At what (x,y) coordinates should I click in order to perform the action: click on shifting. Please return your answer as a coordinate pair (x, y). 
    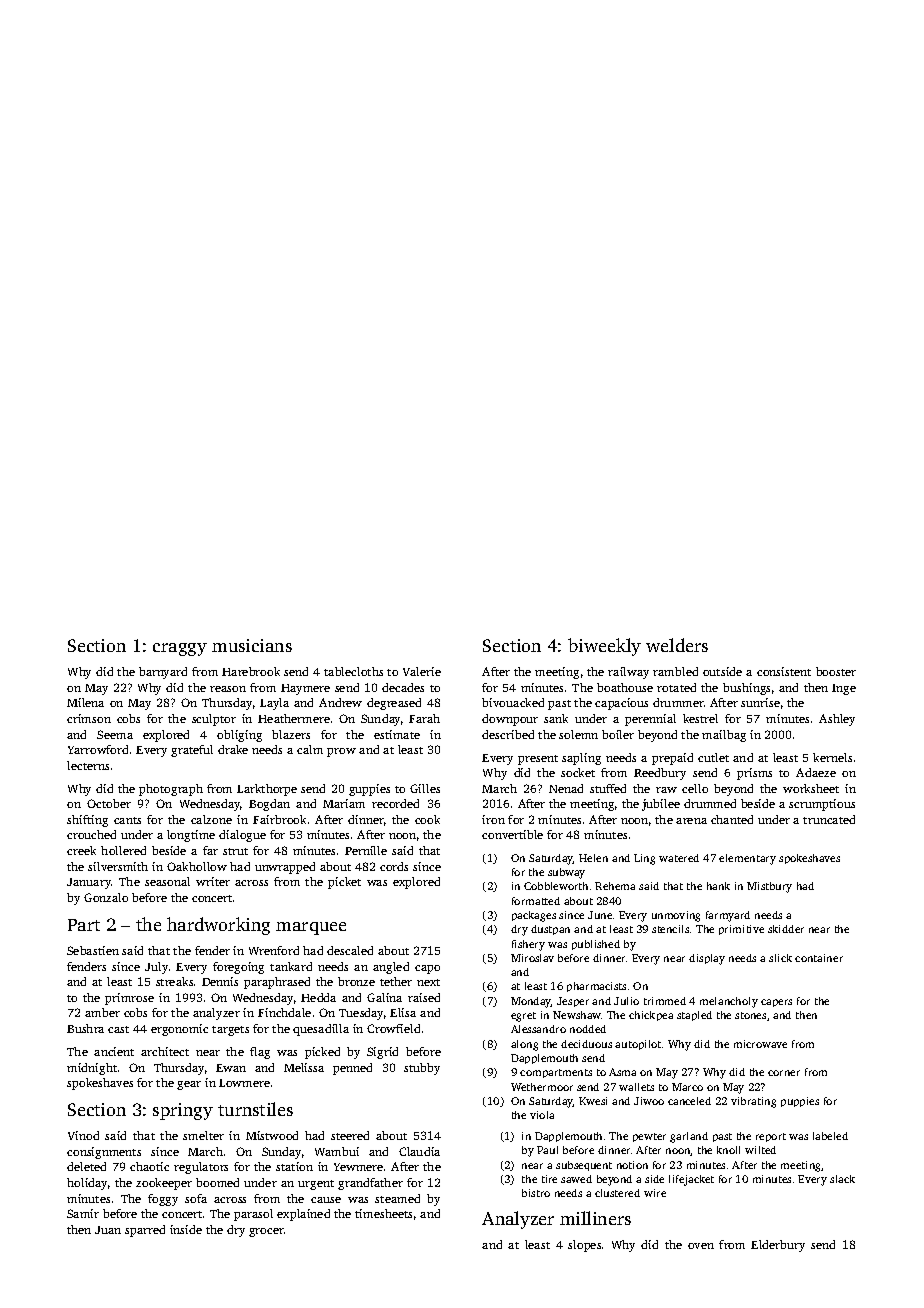
    Looking at the image, I should click on (87, 821).
